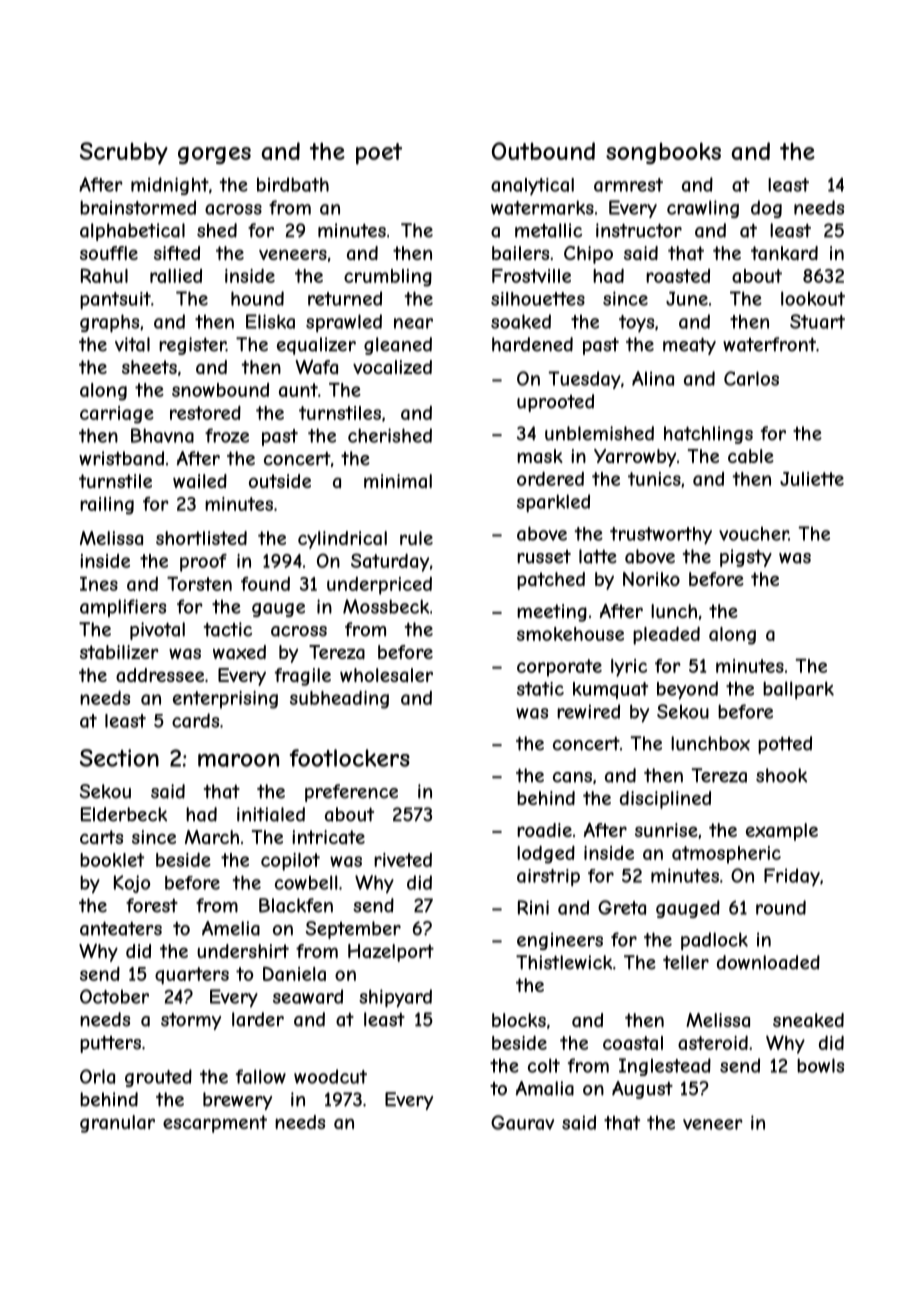 Image resolution: width=924 pixels, height=1311 pixels. I want to click on Scrubby, so click(124, 153).
